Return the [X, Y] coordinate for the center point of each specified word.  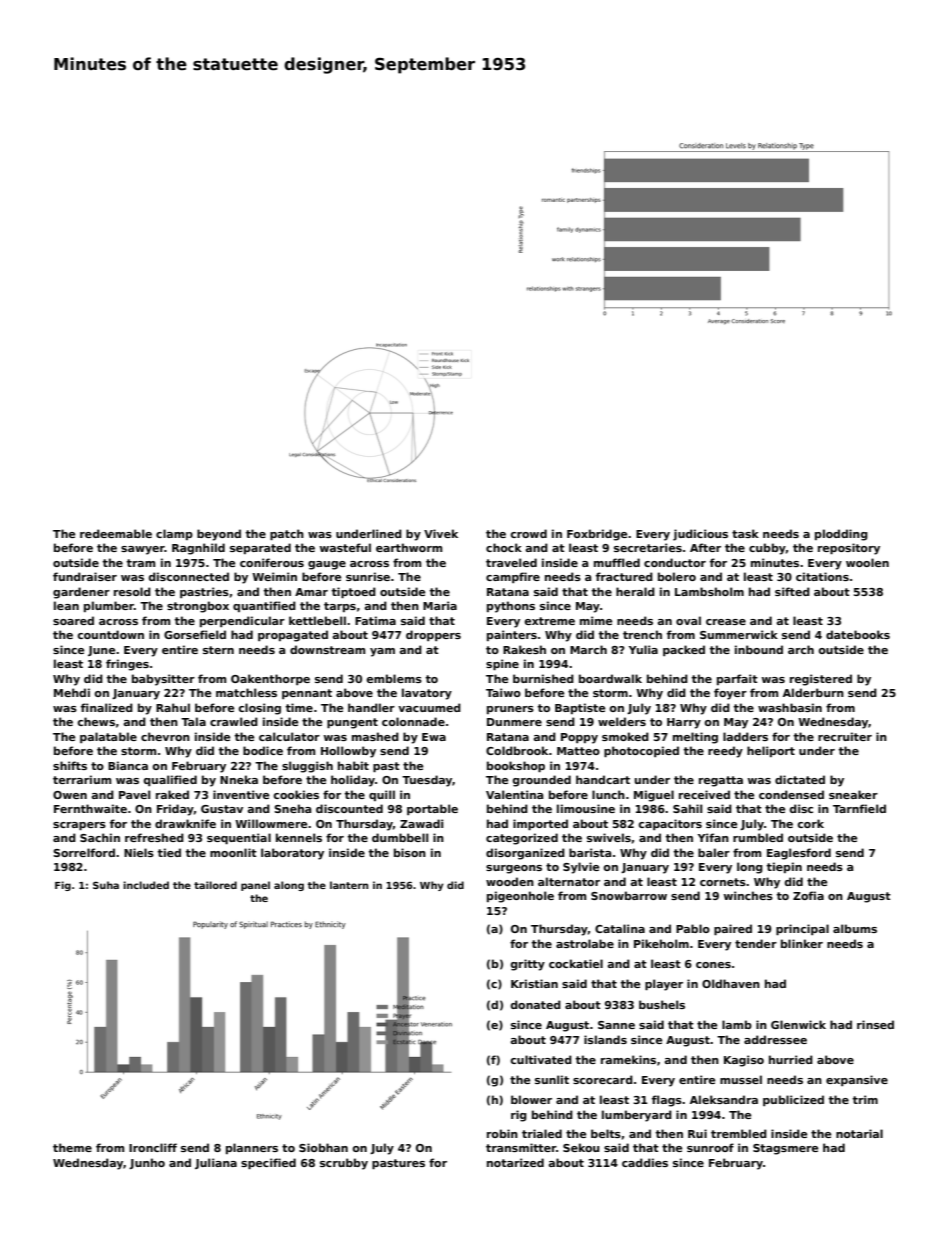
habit [353, 765]
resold [132, 591]
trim [865, 1099]
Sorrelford [84, 852]
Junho [147, 1163]
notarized [515, 1162]
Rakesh [524, 649]
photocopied [641, 751]
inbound [759, 649]
